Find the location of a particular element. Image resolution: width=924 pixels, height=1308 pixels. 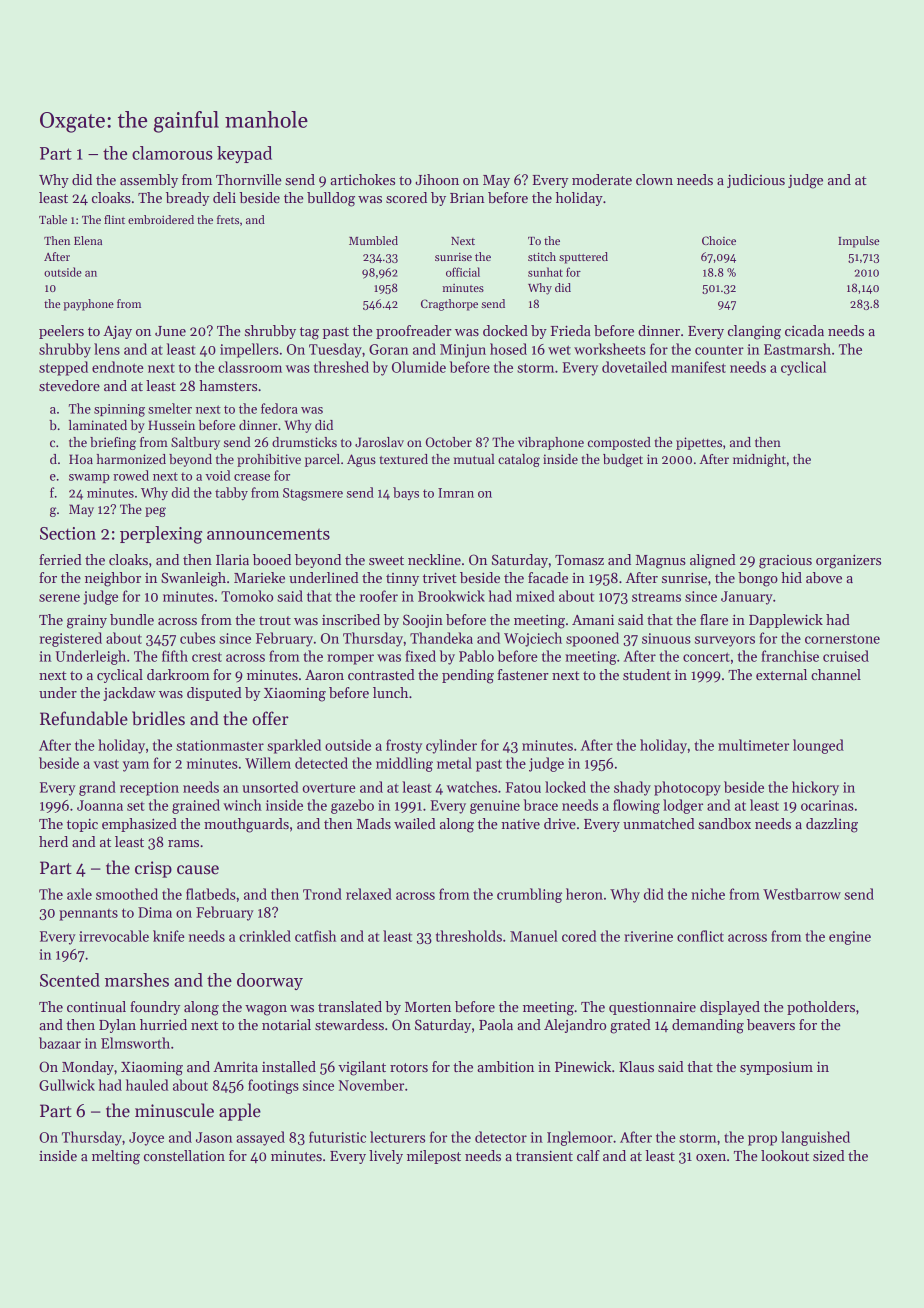

hosed is located at coordinates (508, 349).
